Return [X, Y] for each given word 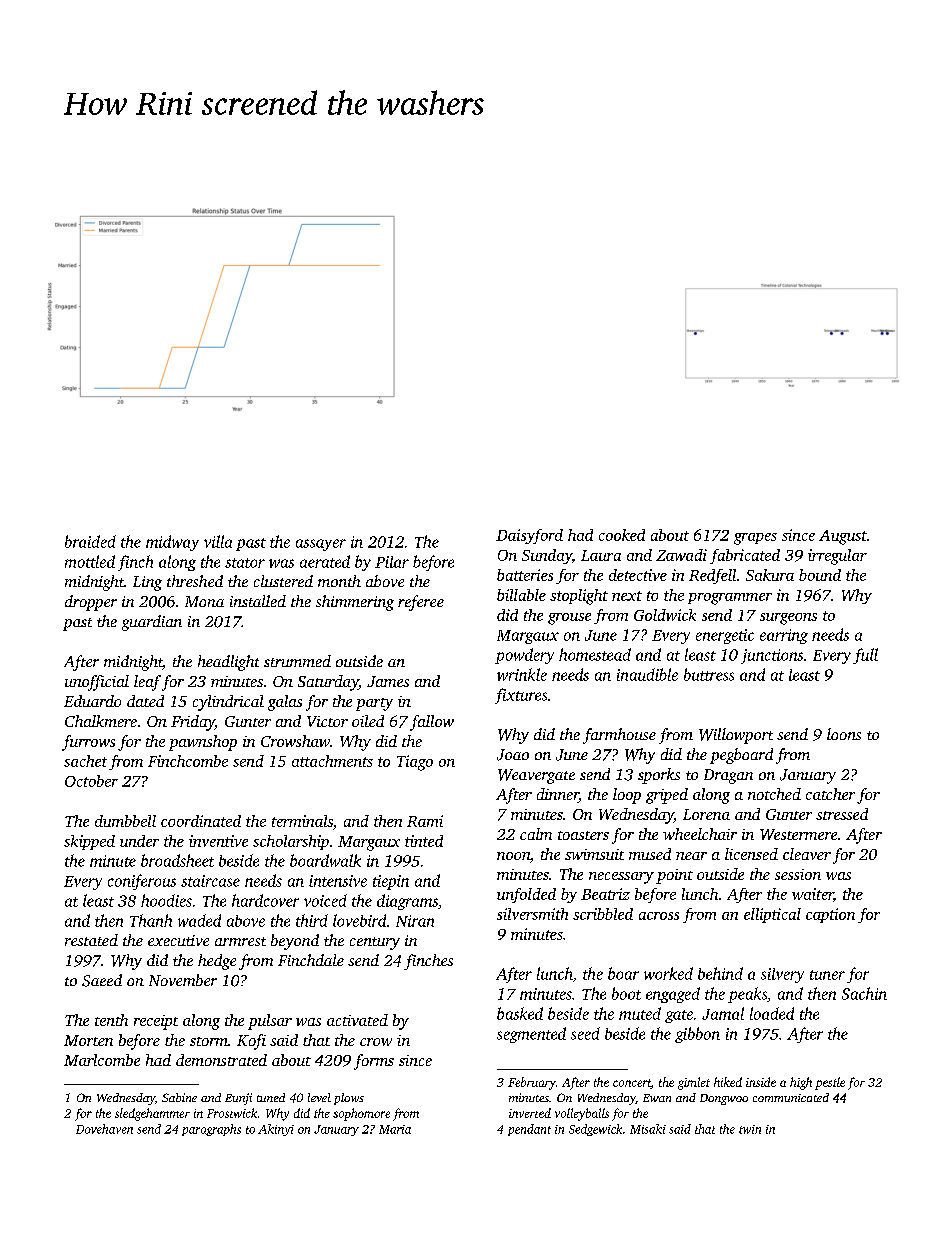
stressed [842, 814]
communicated [791, 1097]
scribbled [603, 914]
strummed [297, 661]
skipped [89, 842]
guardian [152, 623]
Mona [204, 601]
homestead [595, 654]
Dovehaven [104, 1129]
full [865, 656]
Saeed [102, 980]
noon [513, 856]
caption [830, 915]
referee [421, 603]
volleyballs [582, 1114]
